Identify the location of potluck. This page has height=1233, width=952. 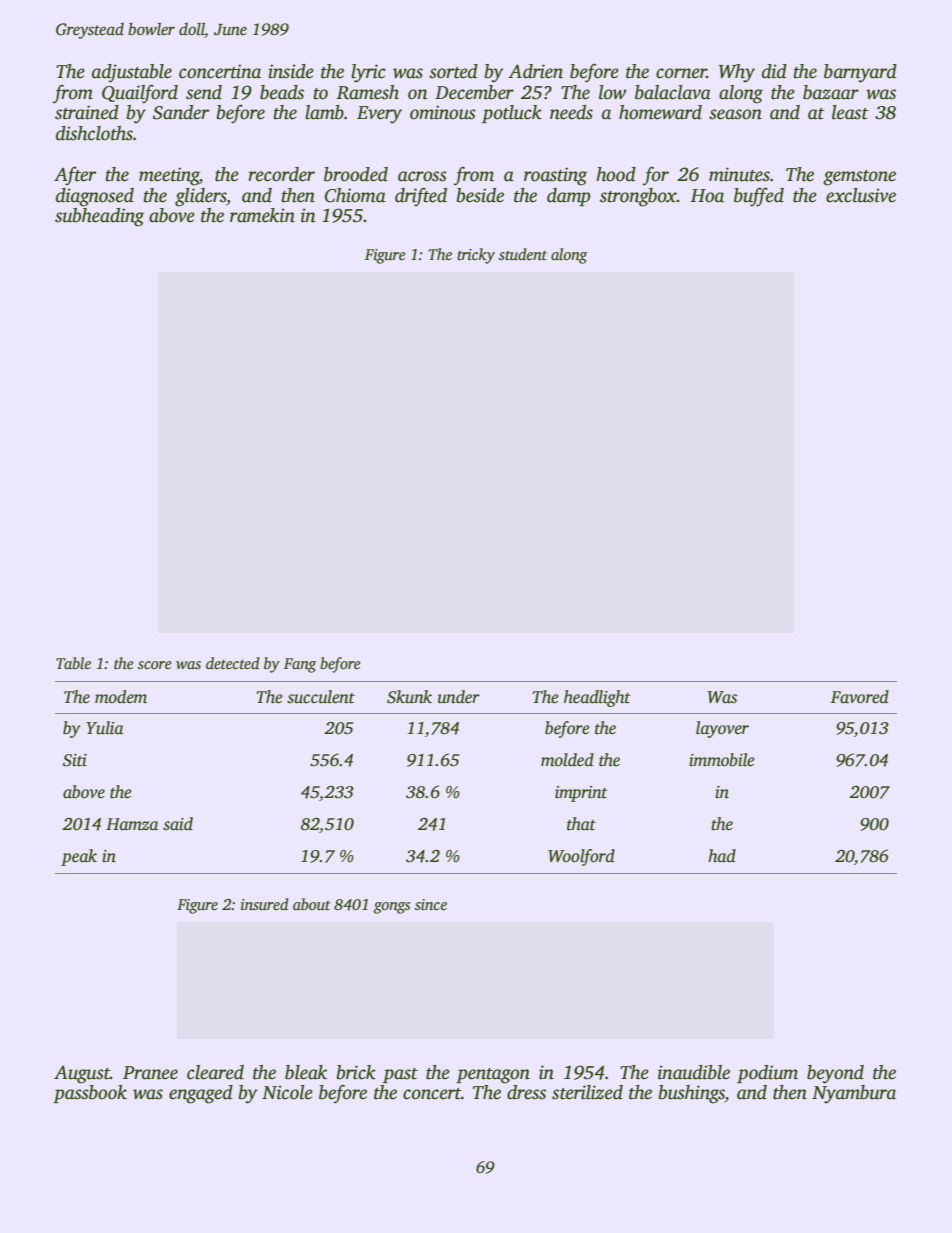
(512, 114).
